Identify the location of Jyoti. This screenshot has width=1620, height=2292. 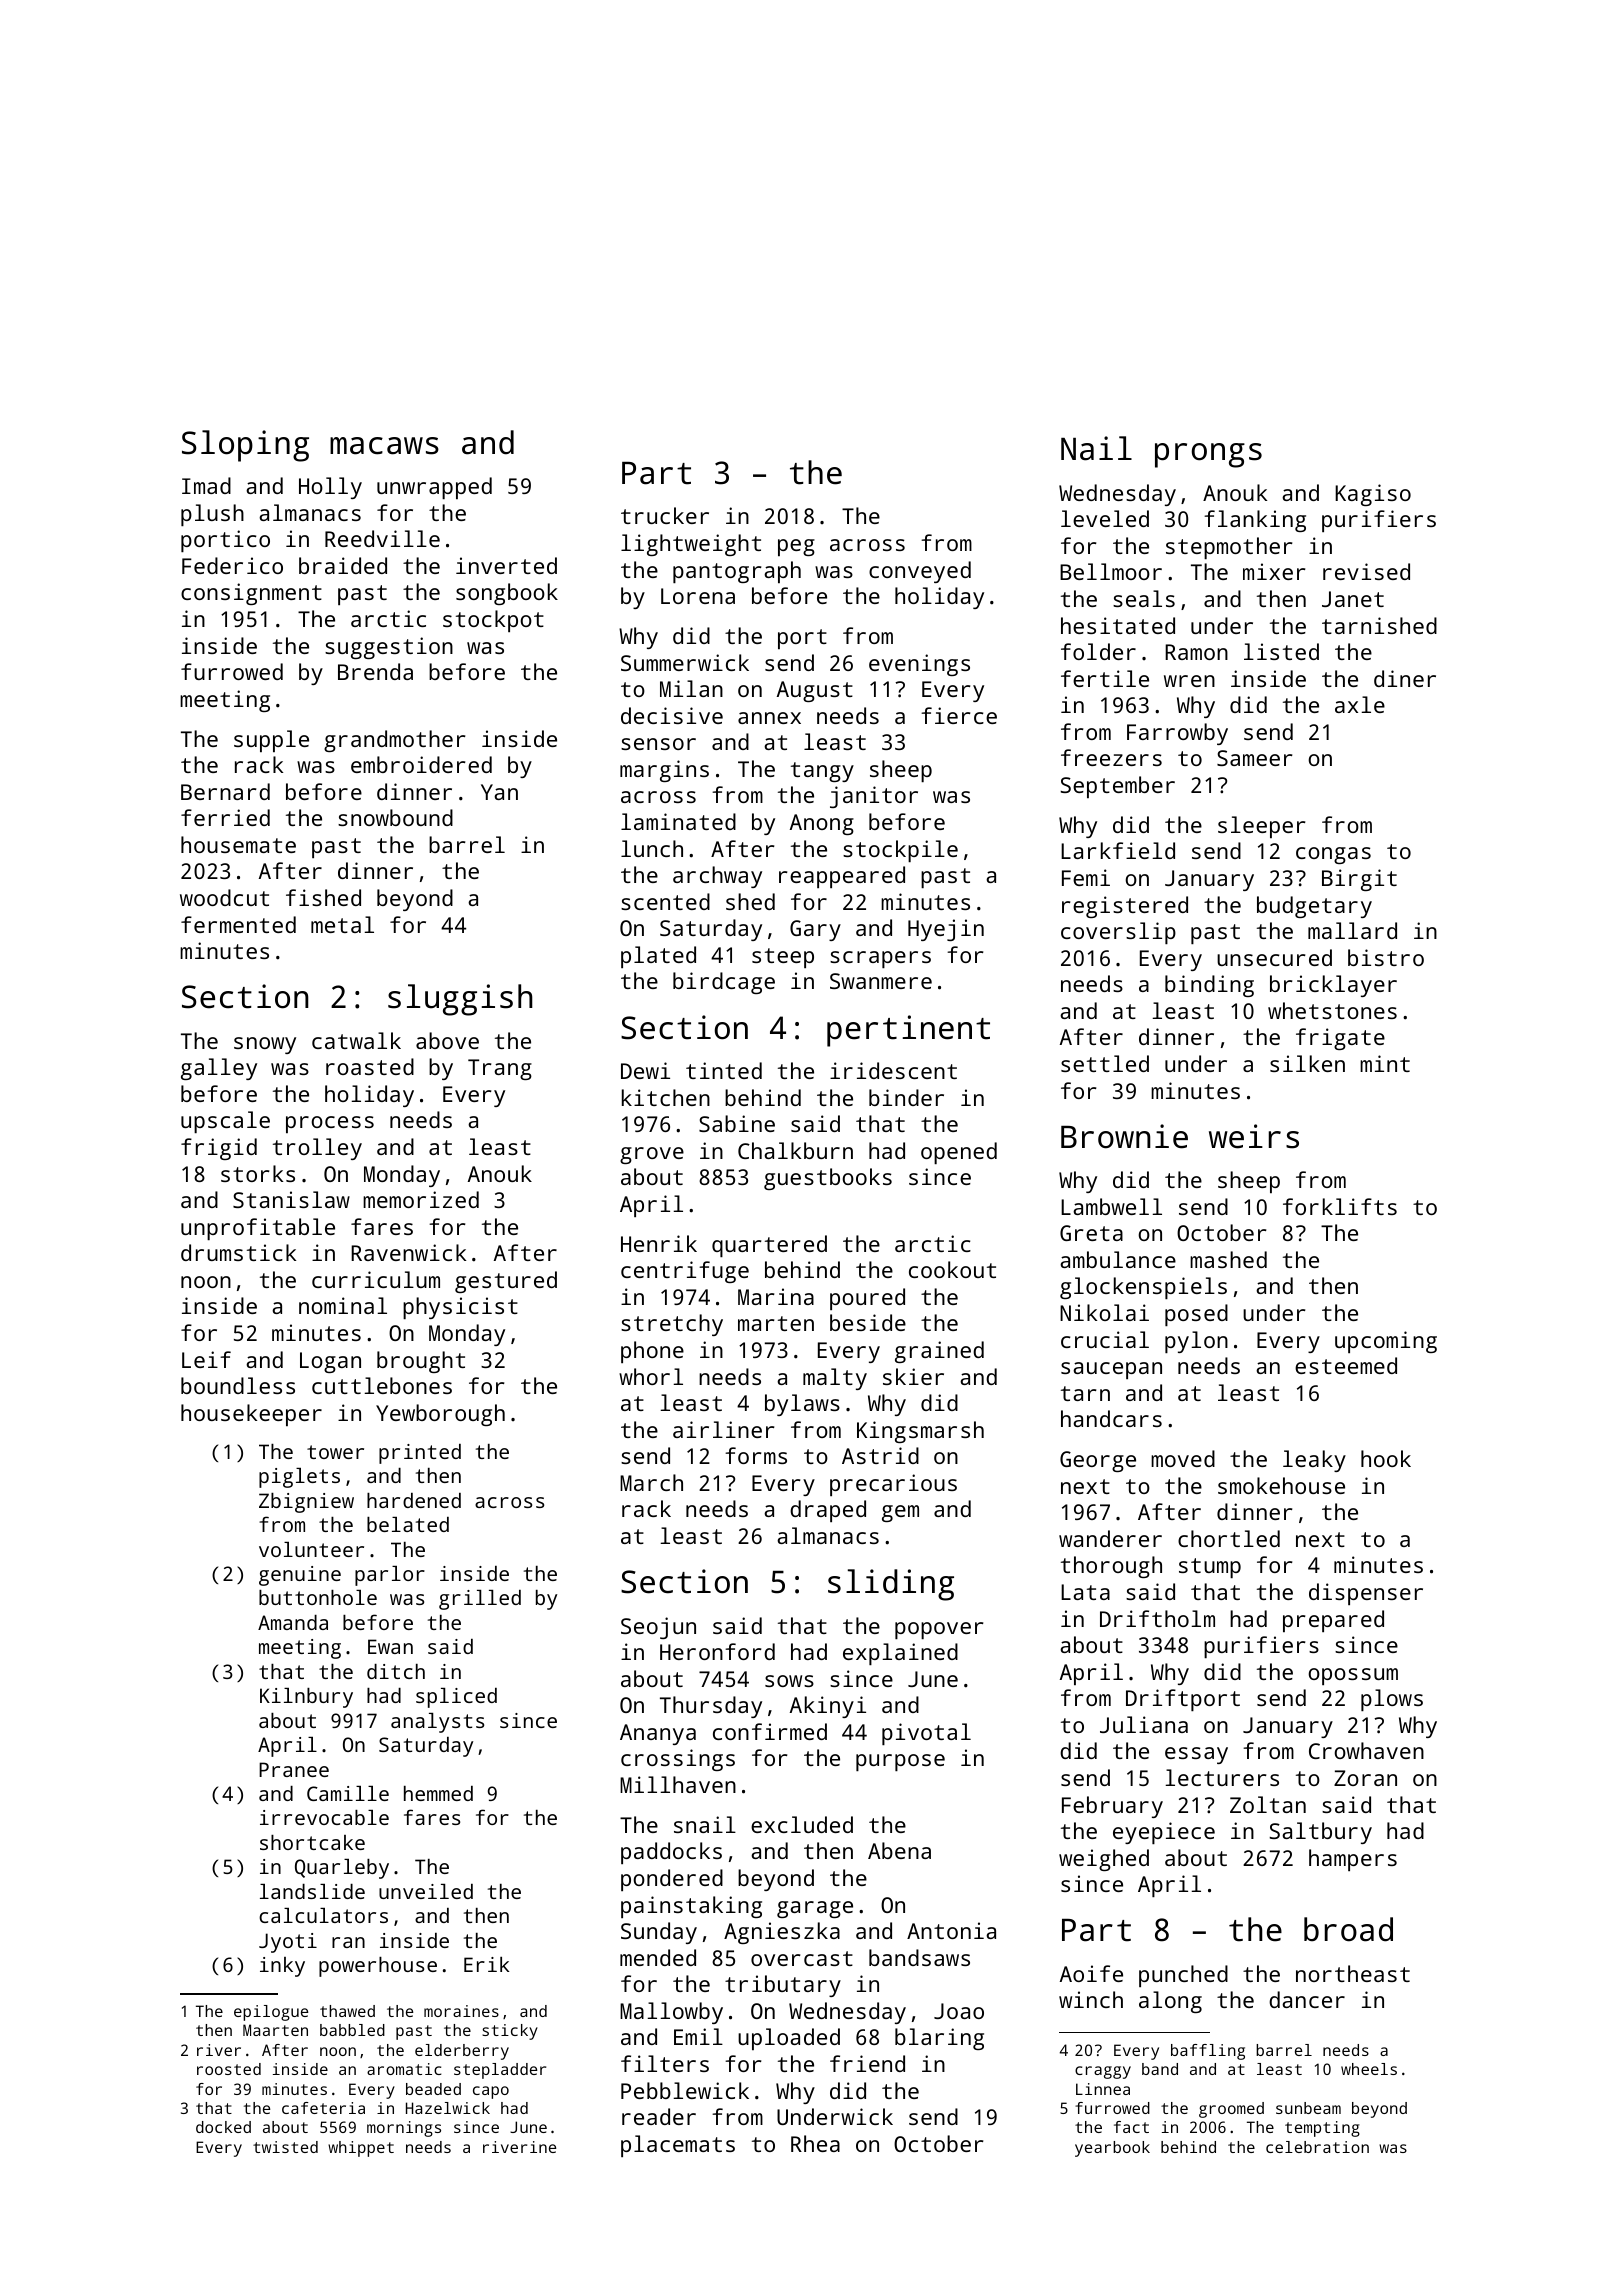
(288, 1943).
